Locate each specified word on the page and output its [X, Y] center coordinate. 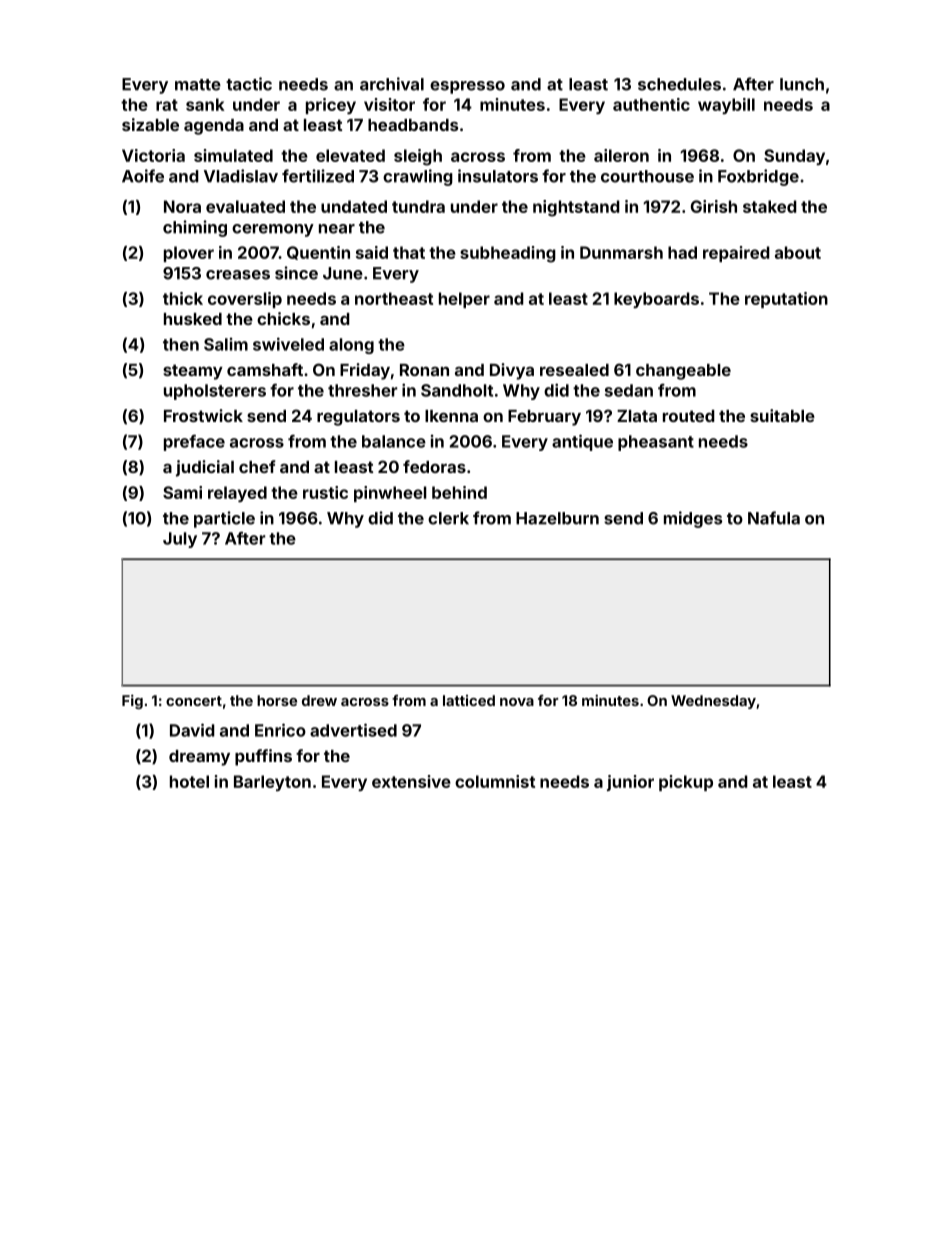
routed [689, 416]
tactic [249, 84]
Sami [182, 492]
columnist [495, 781]
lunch [802, 84]
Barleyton [272, 783]
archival [392, 84]
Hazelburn [557, 518]
